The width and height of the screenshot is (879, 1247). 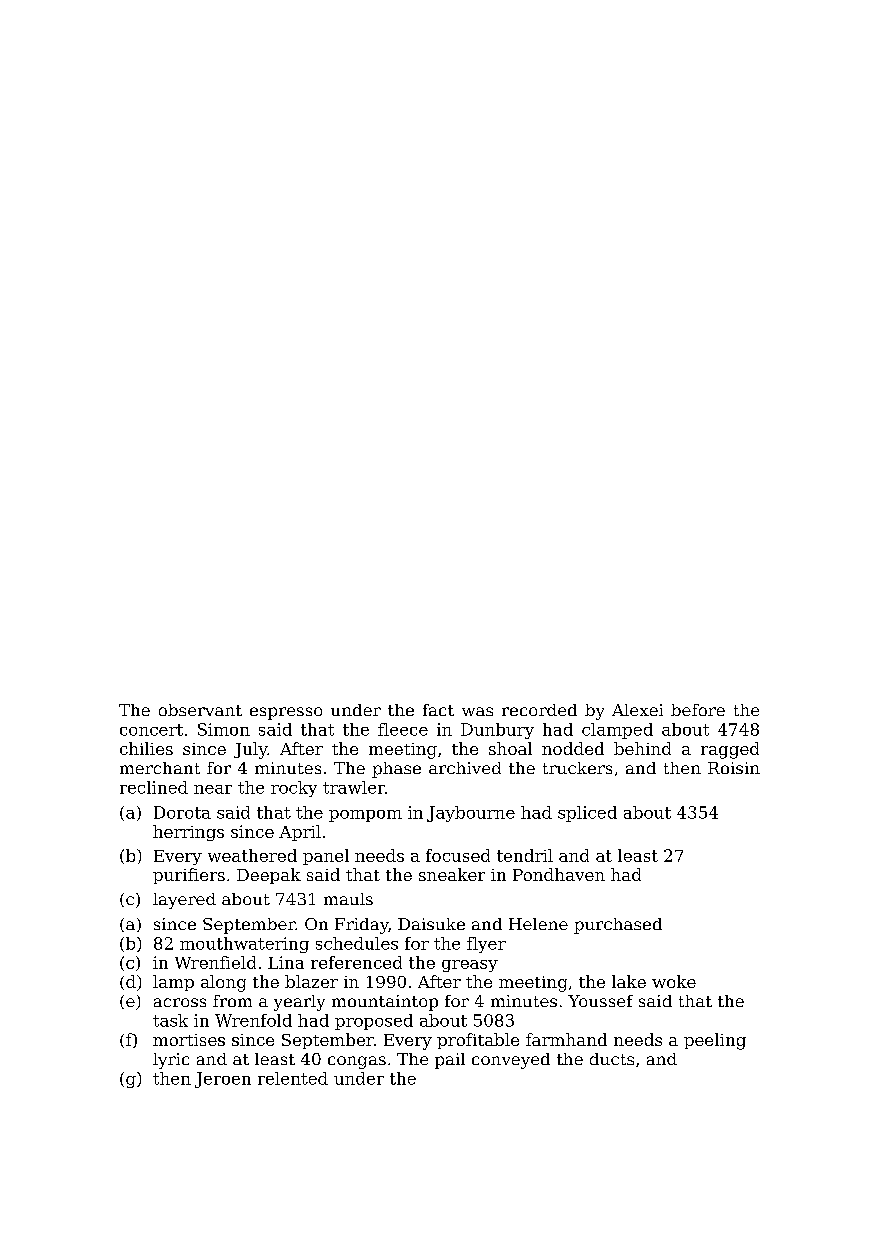 I want to click on fleece, so click(x=403, y=729).
